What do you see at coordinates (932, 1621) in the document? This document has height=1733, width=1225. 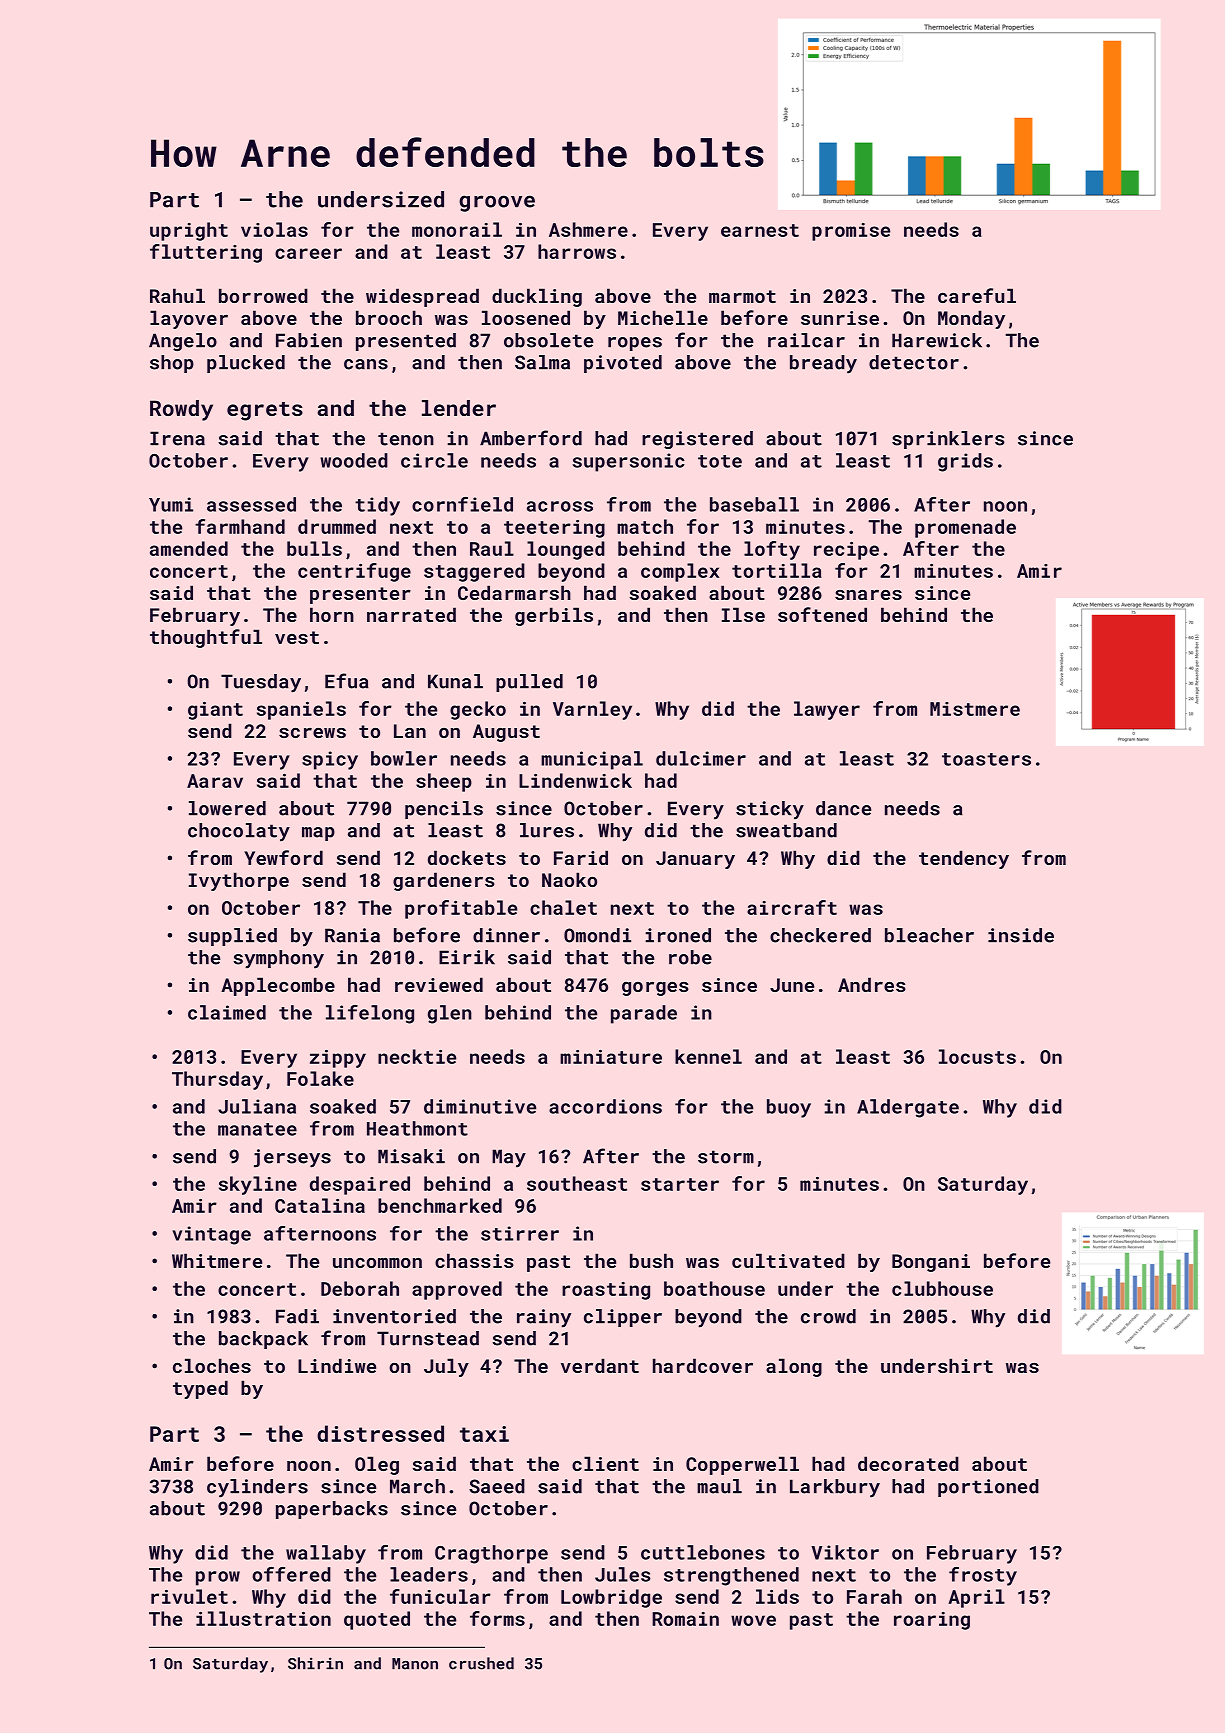 I see `roaring` at bounding box center [932, 1621].
